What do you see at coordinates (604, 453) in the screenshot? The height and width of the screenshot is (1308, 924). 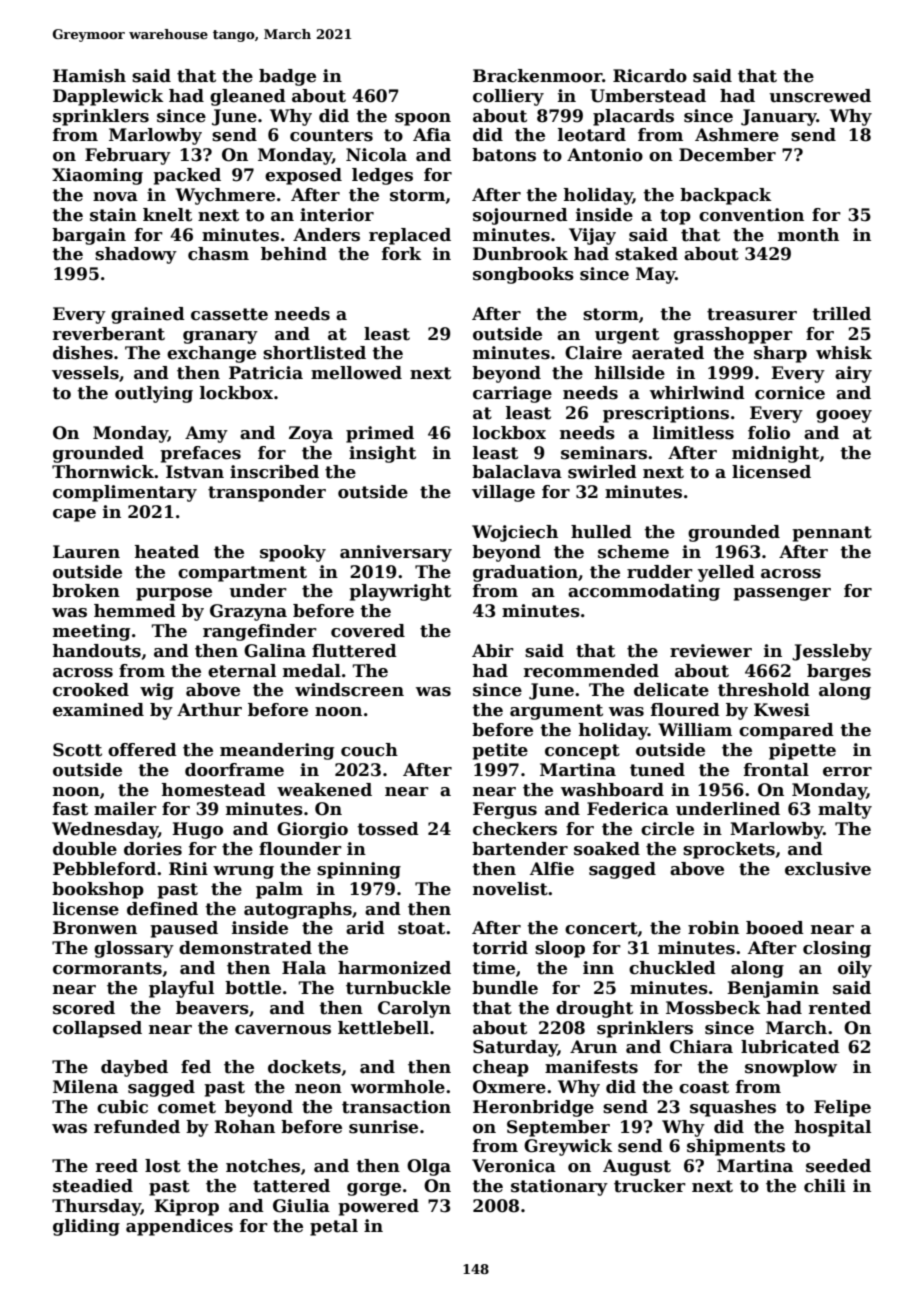 I see `seminars` at bounding box center [604, 453].
